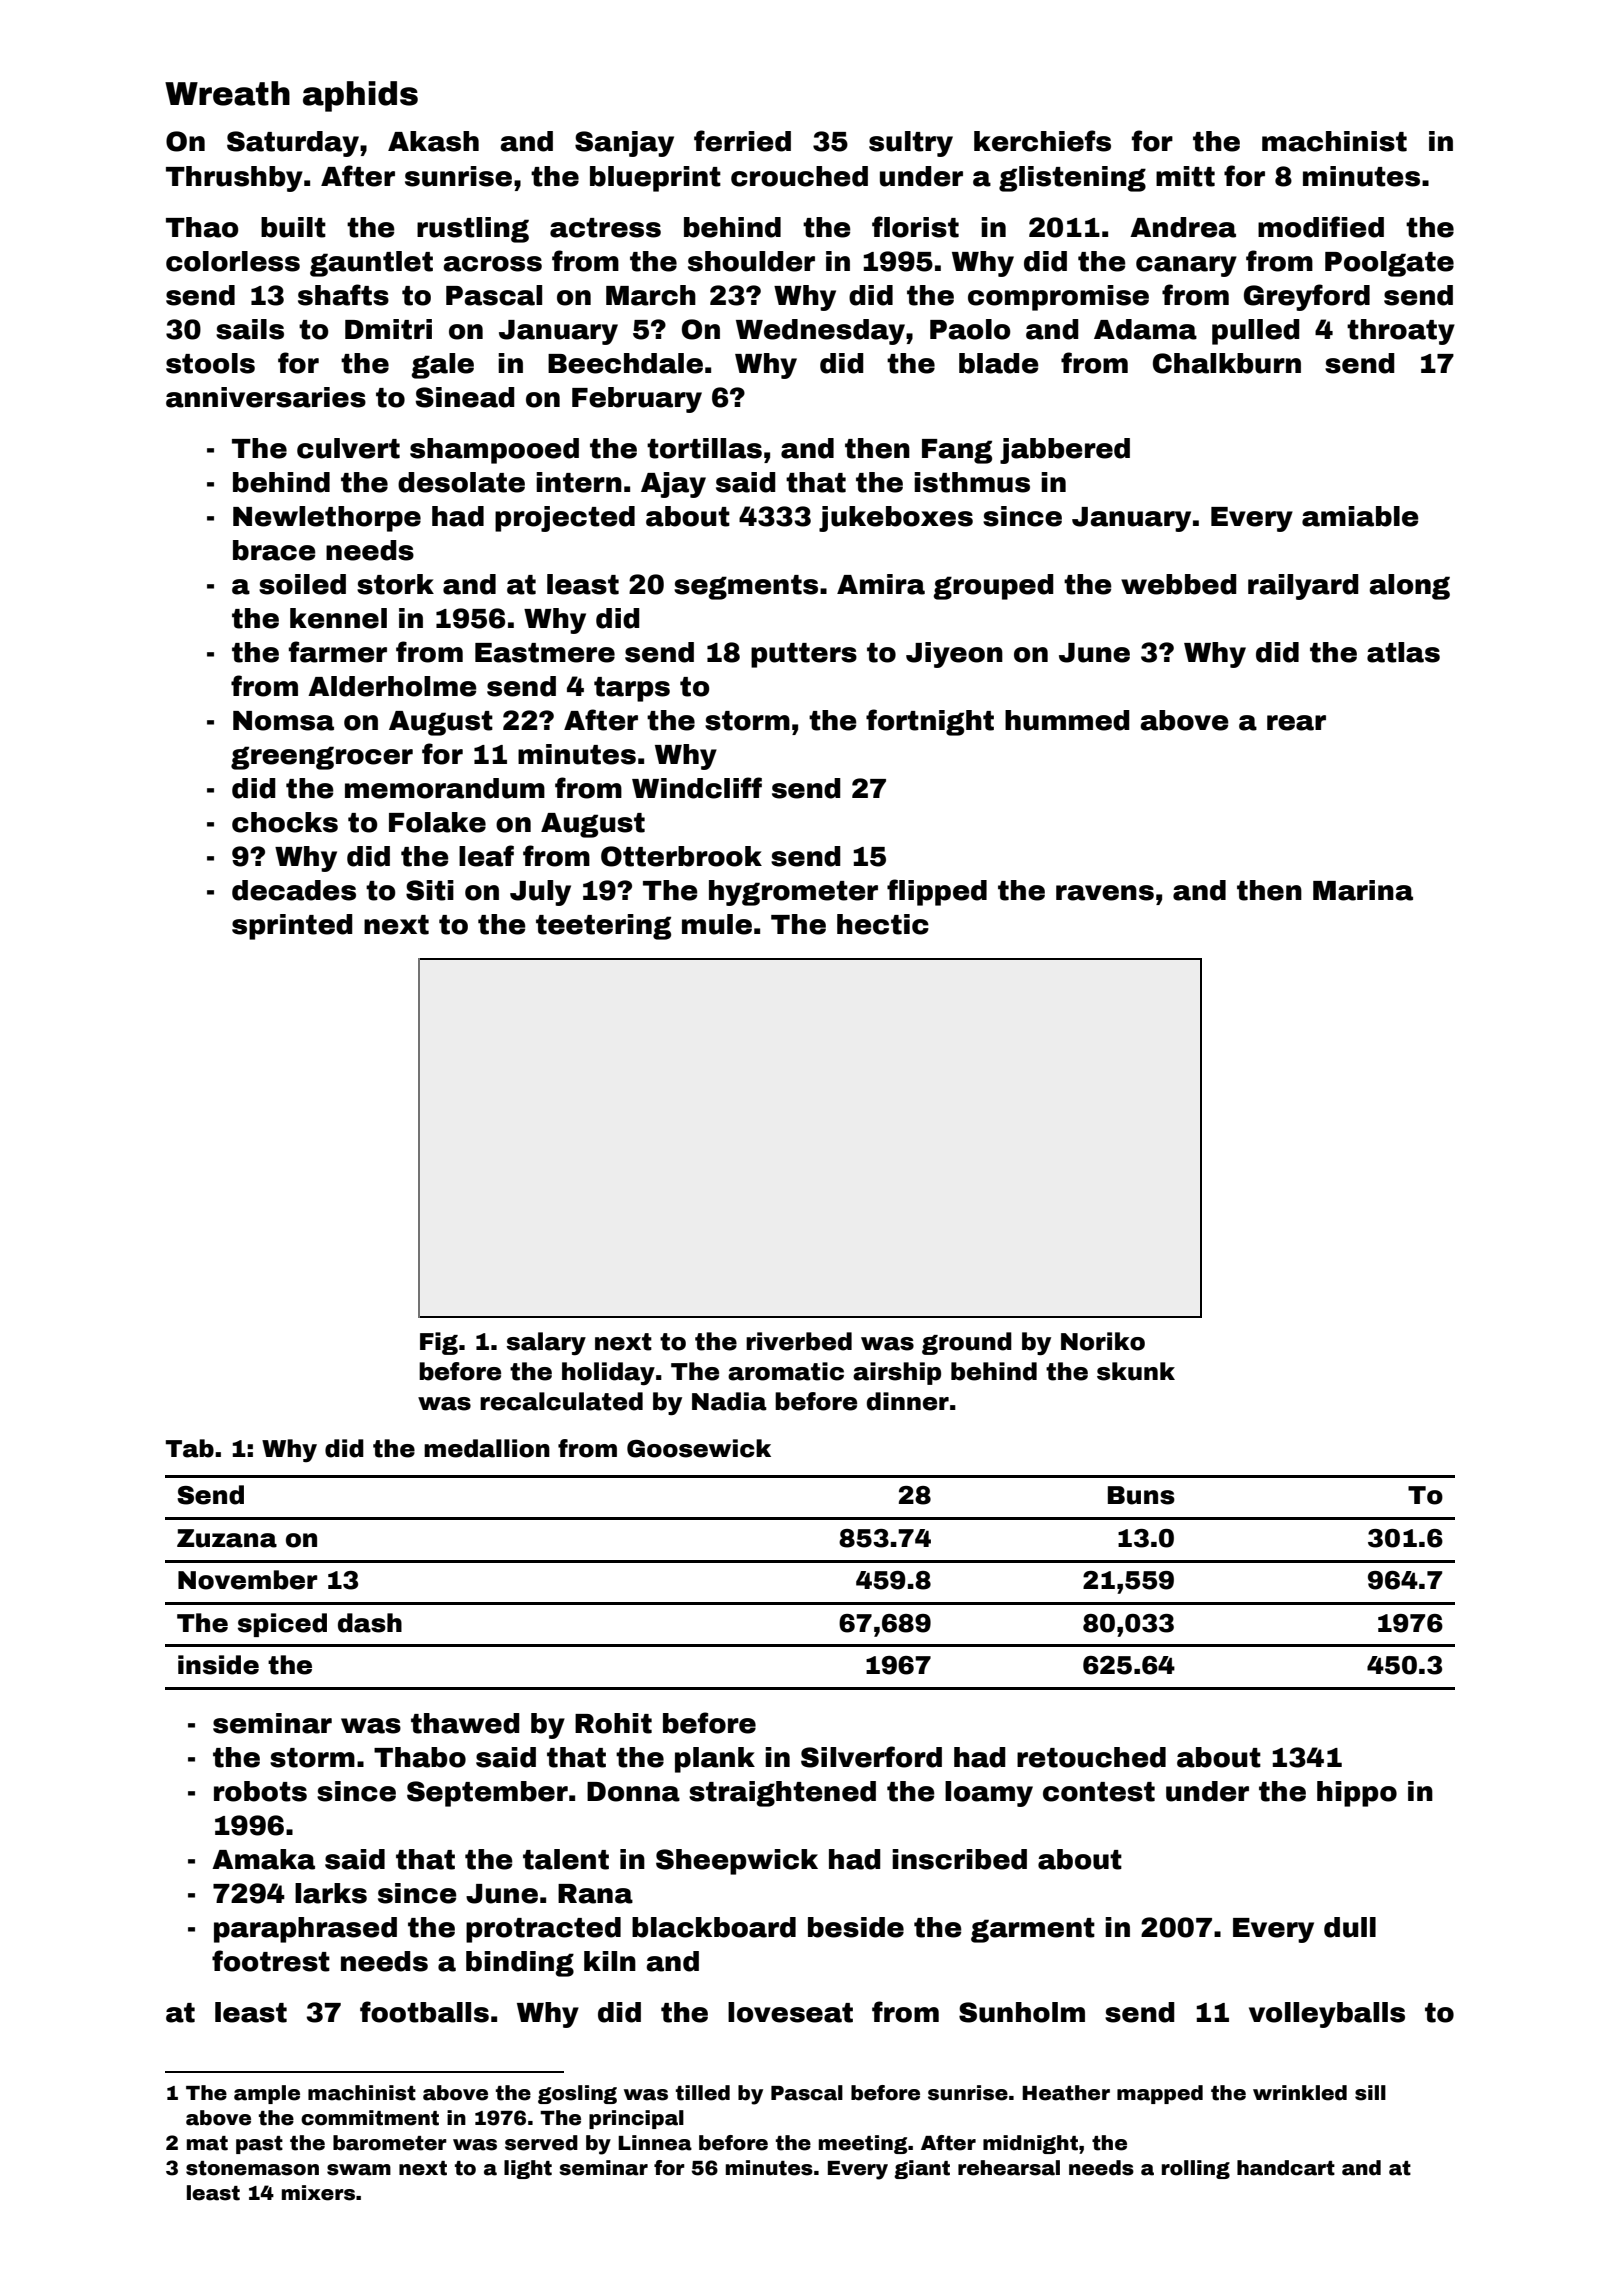 The image size is (1620, 2292). I want to click on medallion, so click(487, 1448).
